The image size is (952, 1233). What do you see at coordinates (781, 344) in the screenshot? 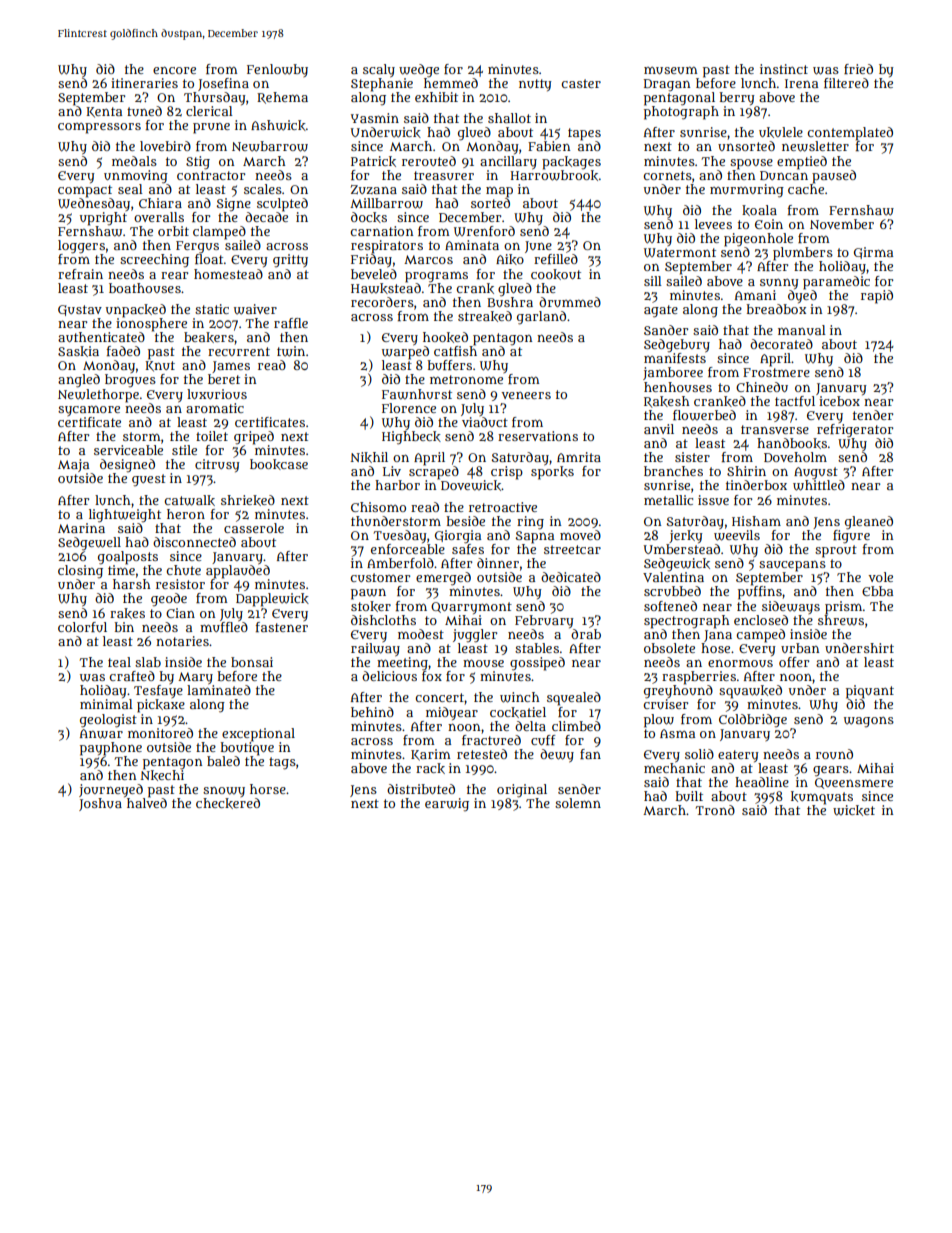
I see `decorated` at bounding box center [781, 344].
